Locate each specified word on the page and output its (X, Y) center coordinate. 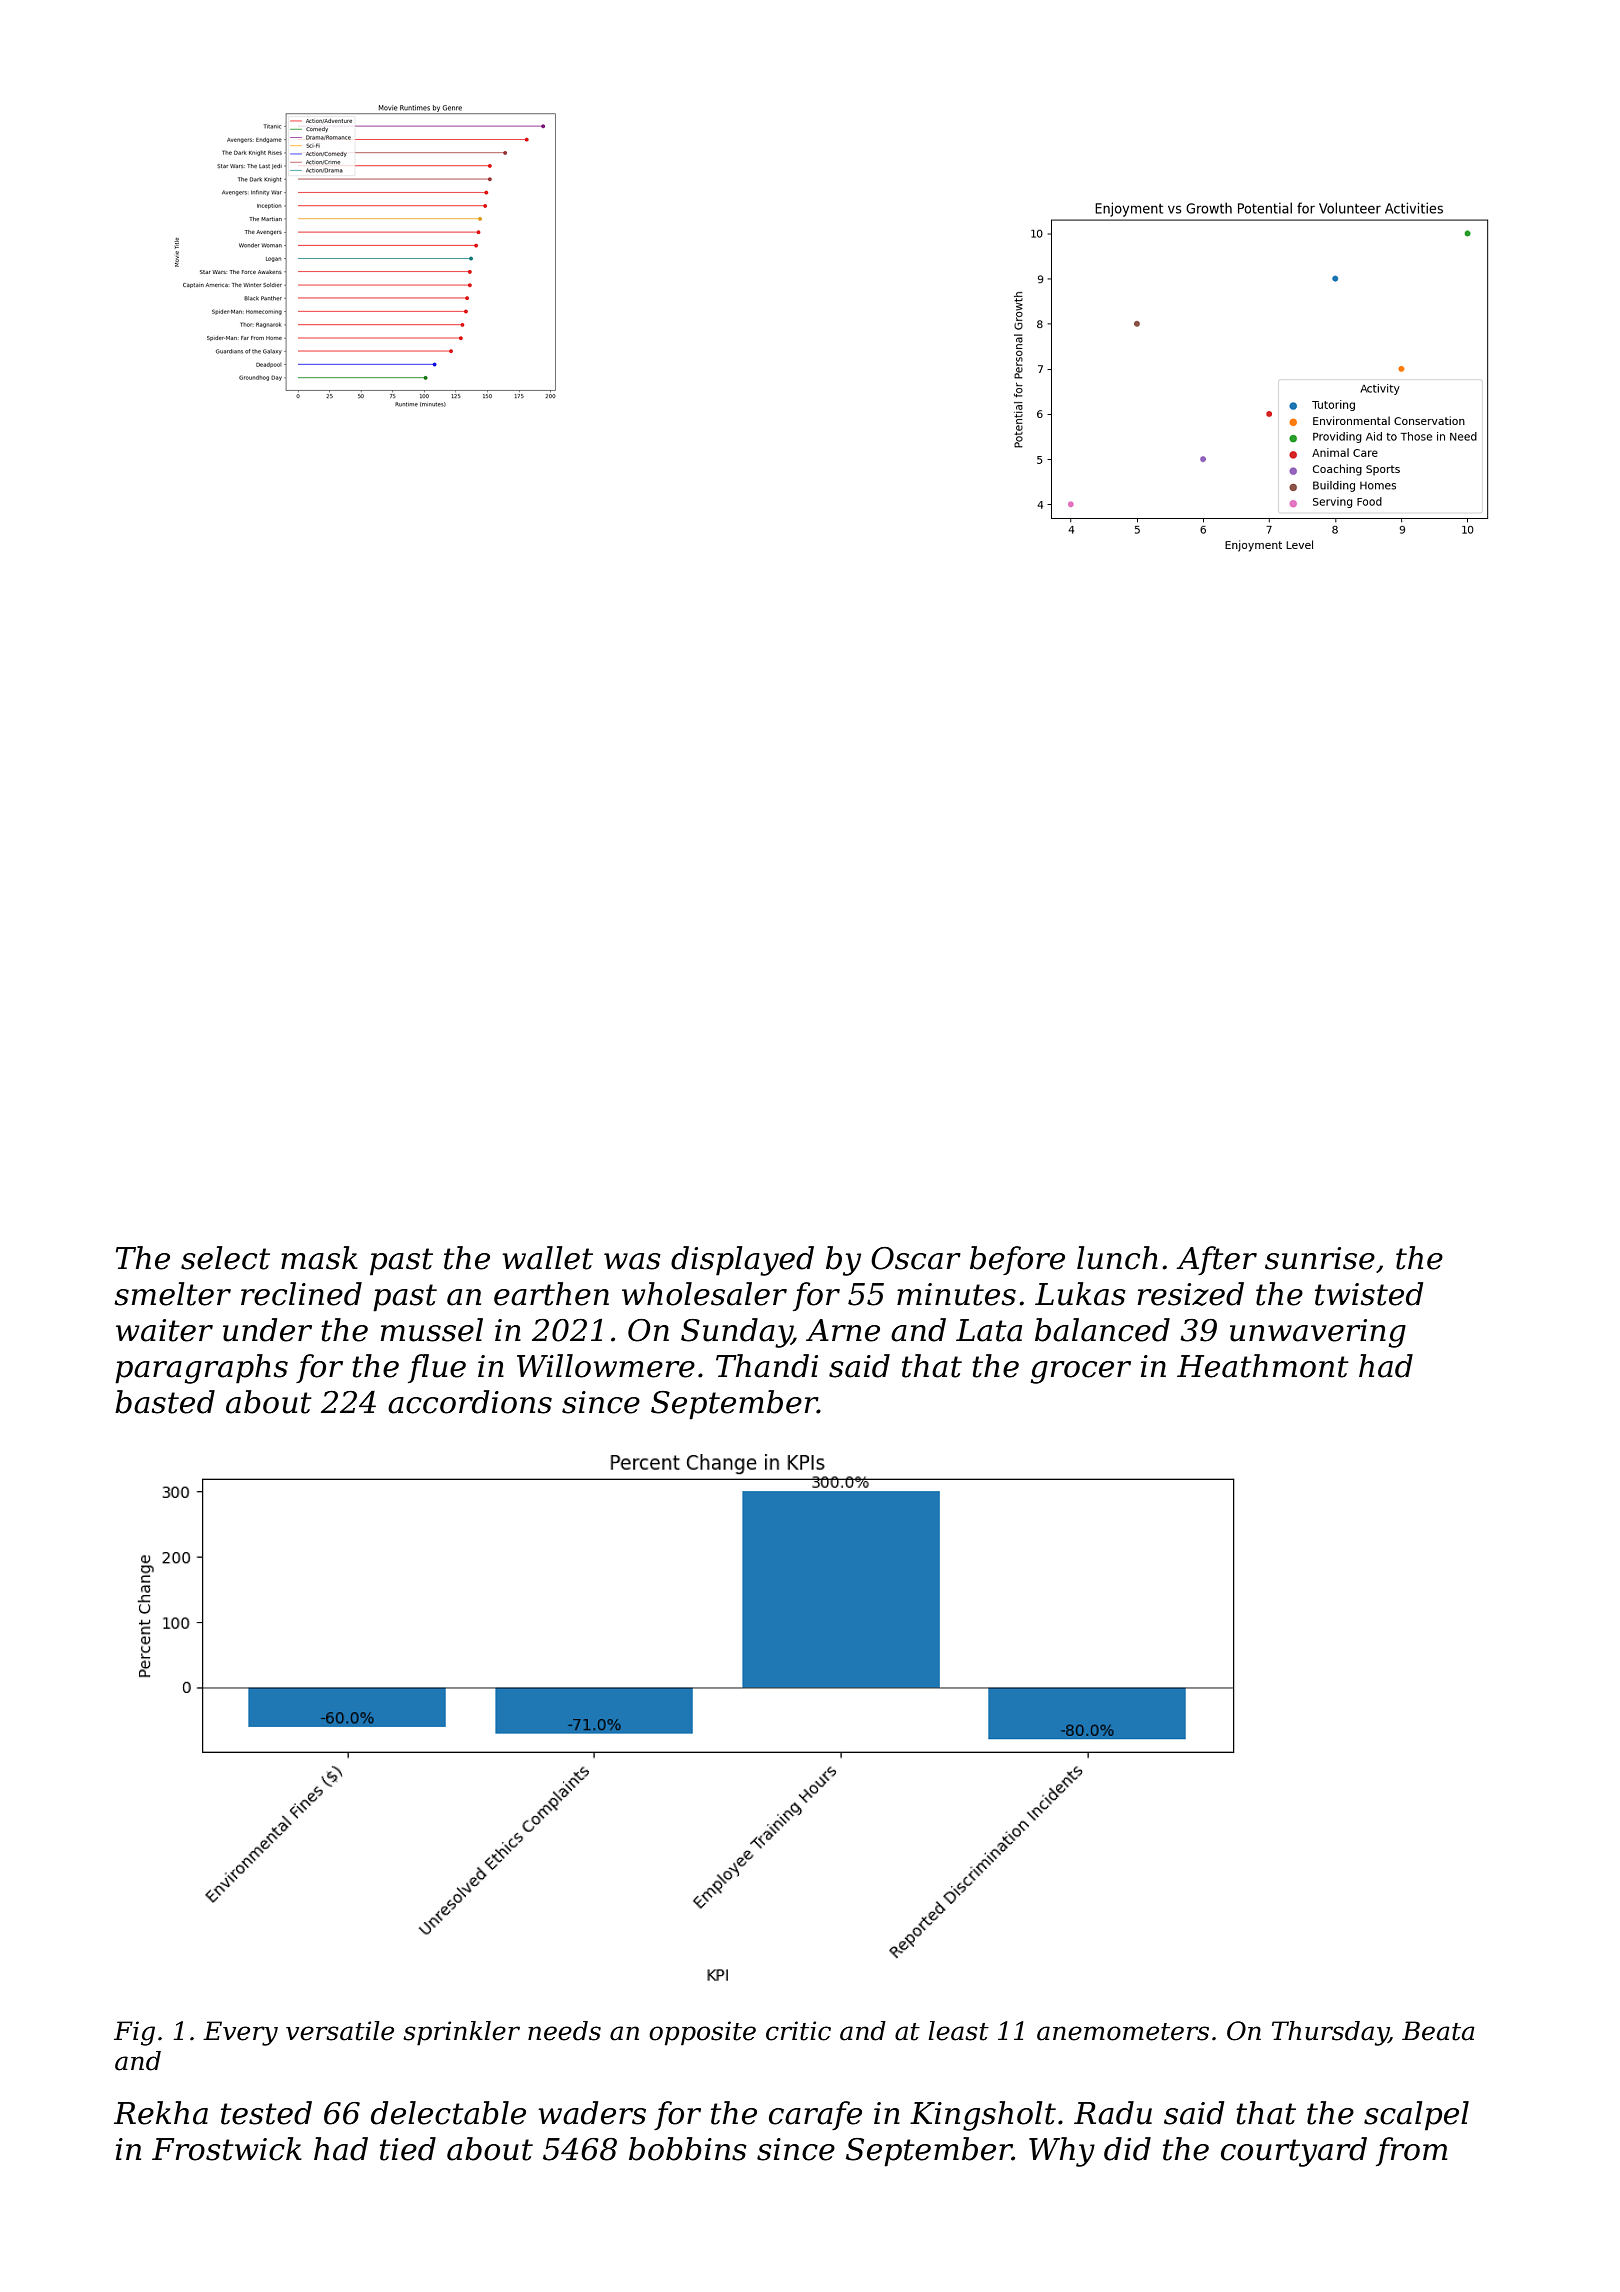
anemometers (1123, 2032)
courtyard (1294, 2152)
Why (1062, 2152)
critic (798, 2031)
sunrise (1320, 1258)
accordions (470, 1402)
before (1017, 1260)
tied (408, 2149)
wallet (547, 1258)
